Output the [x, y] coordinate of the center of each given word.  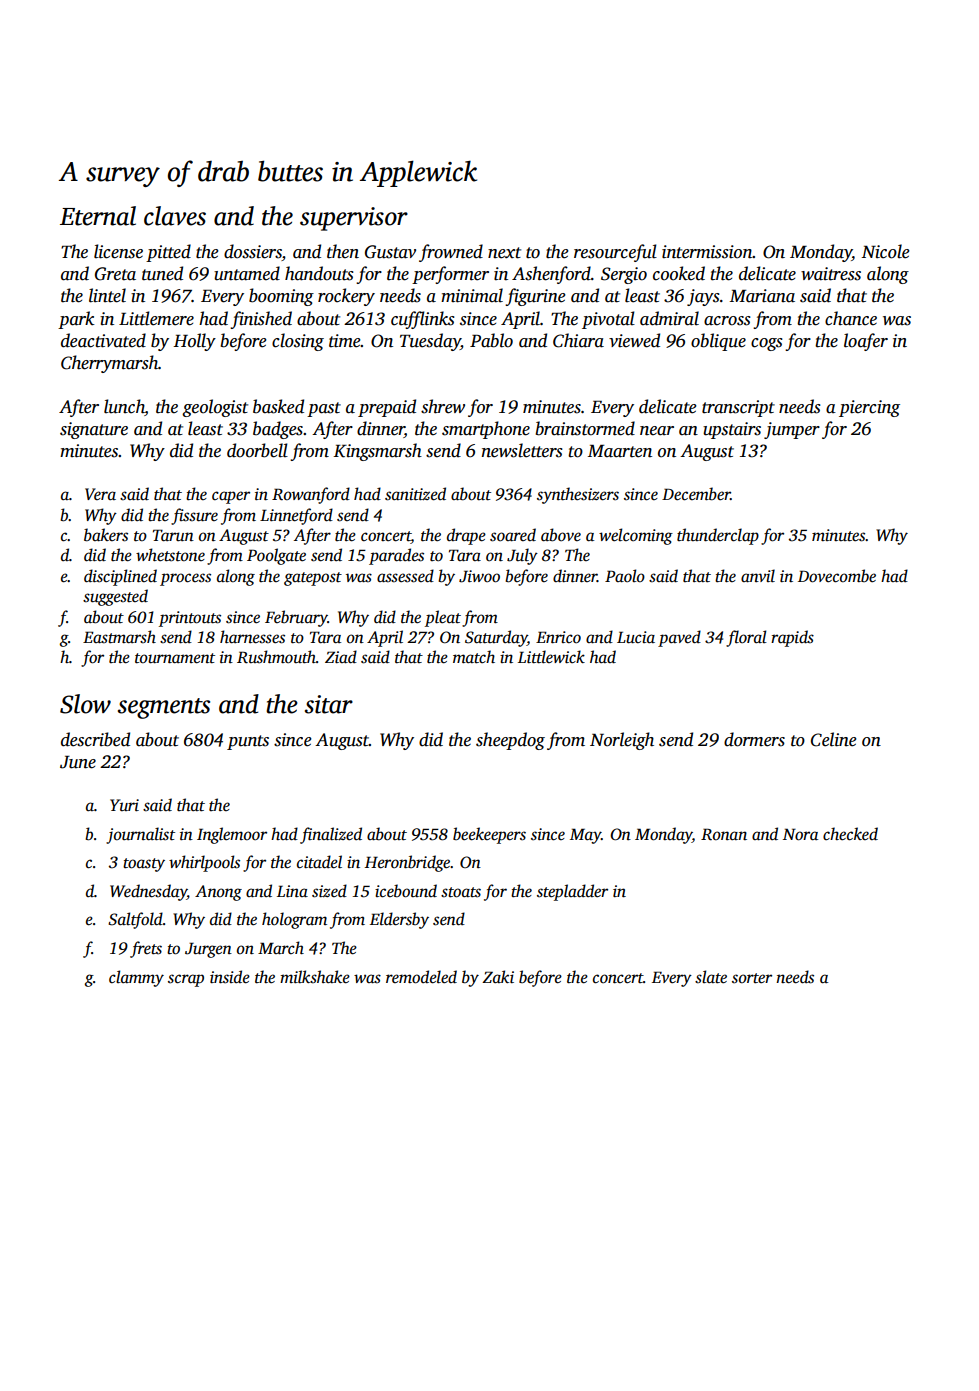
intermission [707, 252]
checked [850, 834]
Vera [100, 494]
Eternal [98, 216]
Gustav [390, 252]
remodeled [421, 977]
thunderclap [718, 536]
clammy [136, 978]
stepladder [572, 892]
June [78, 762]
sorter [752, 978]
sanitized [415, 494]
